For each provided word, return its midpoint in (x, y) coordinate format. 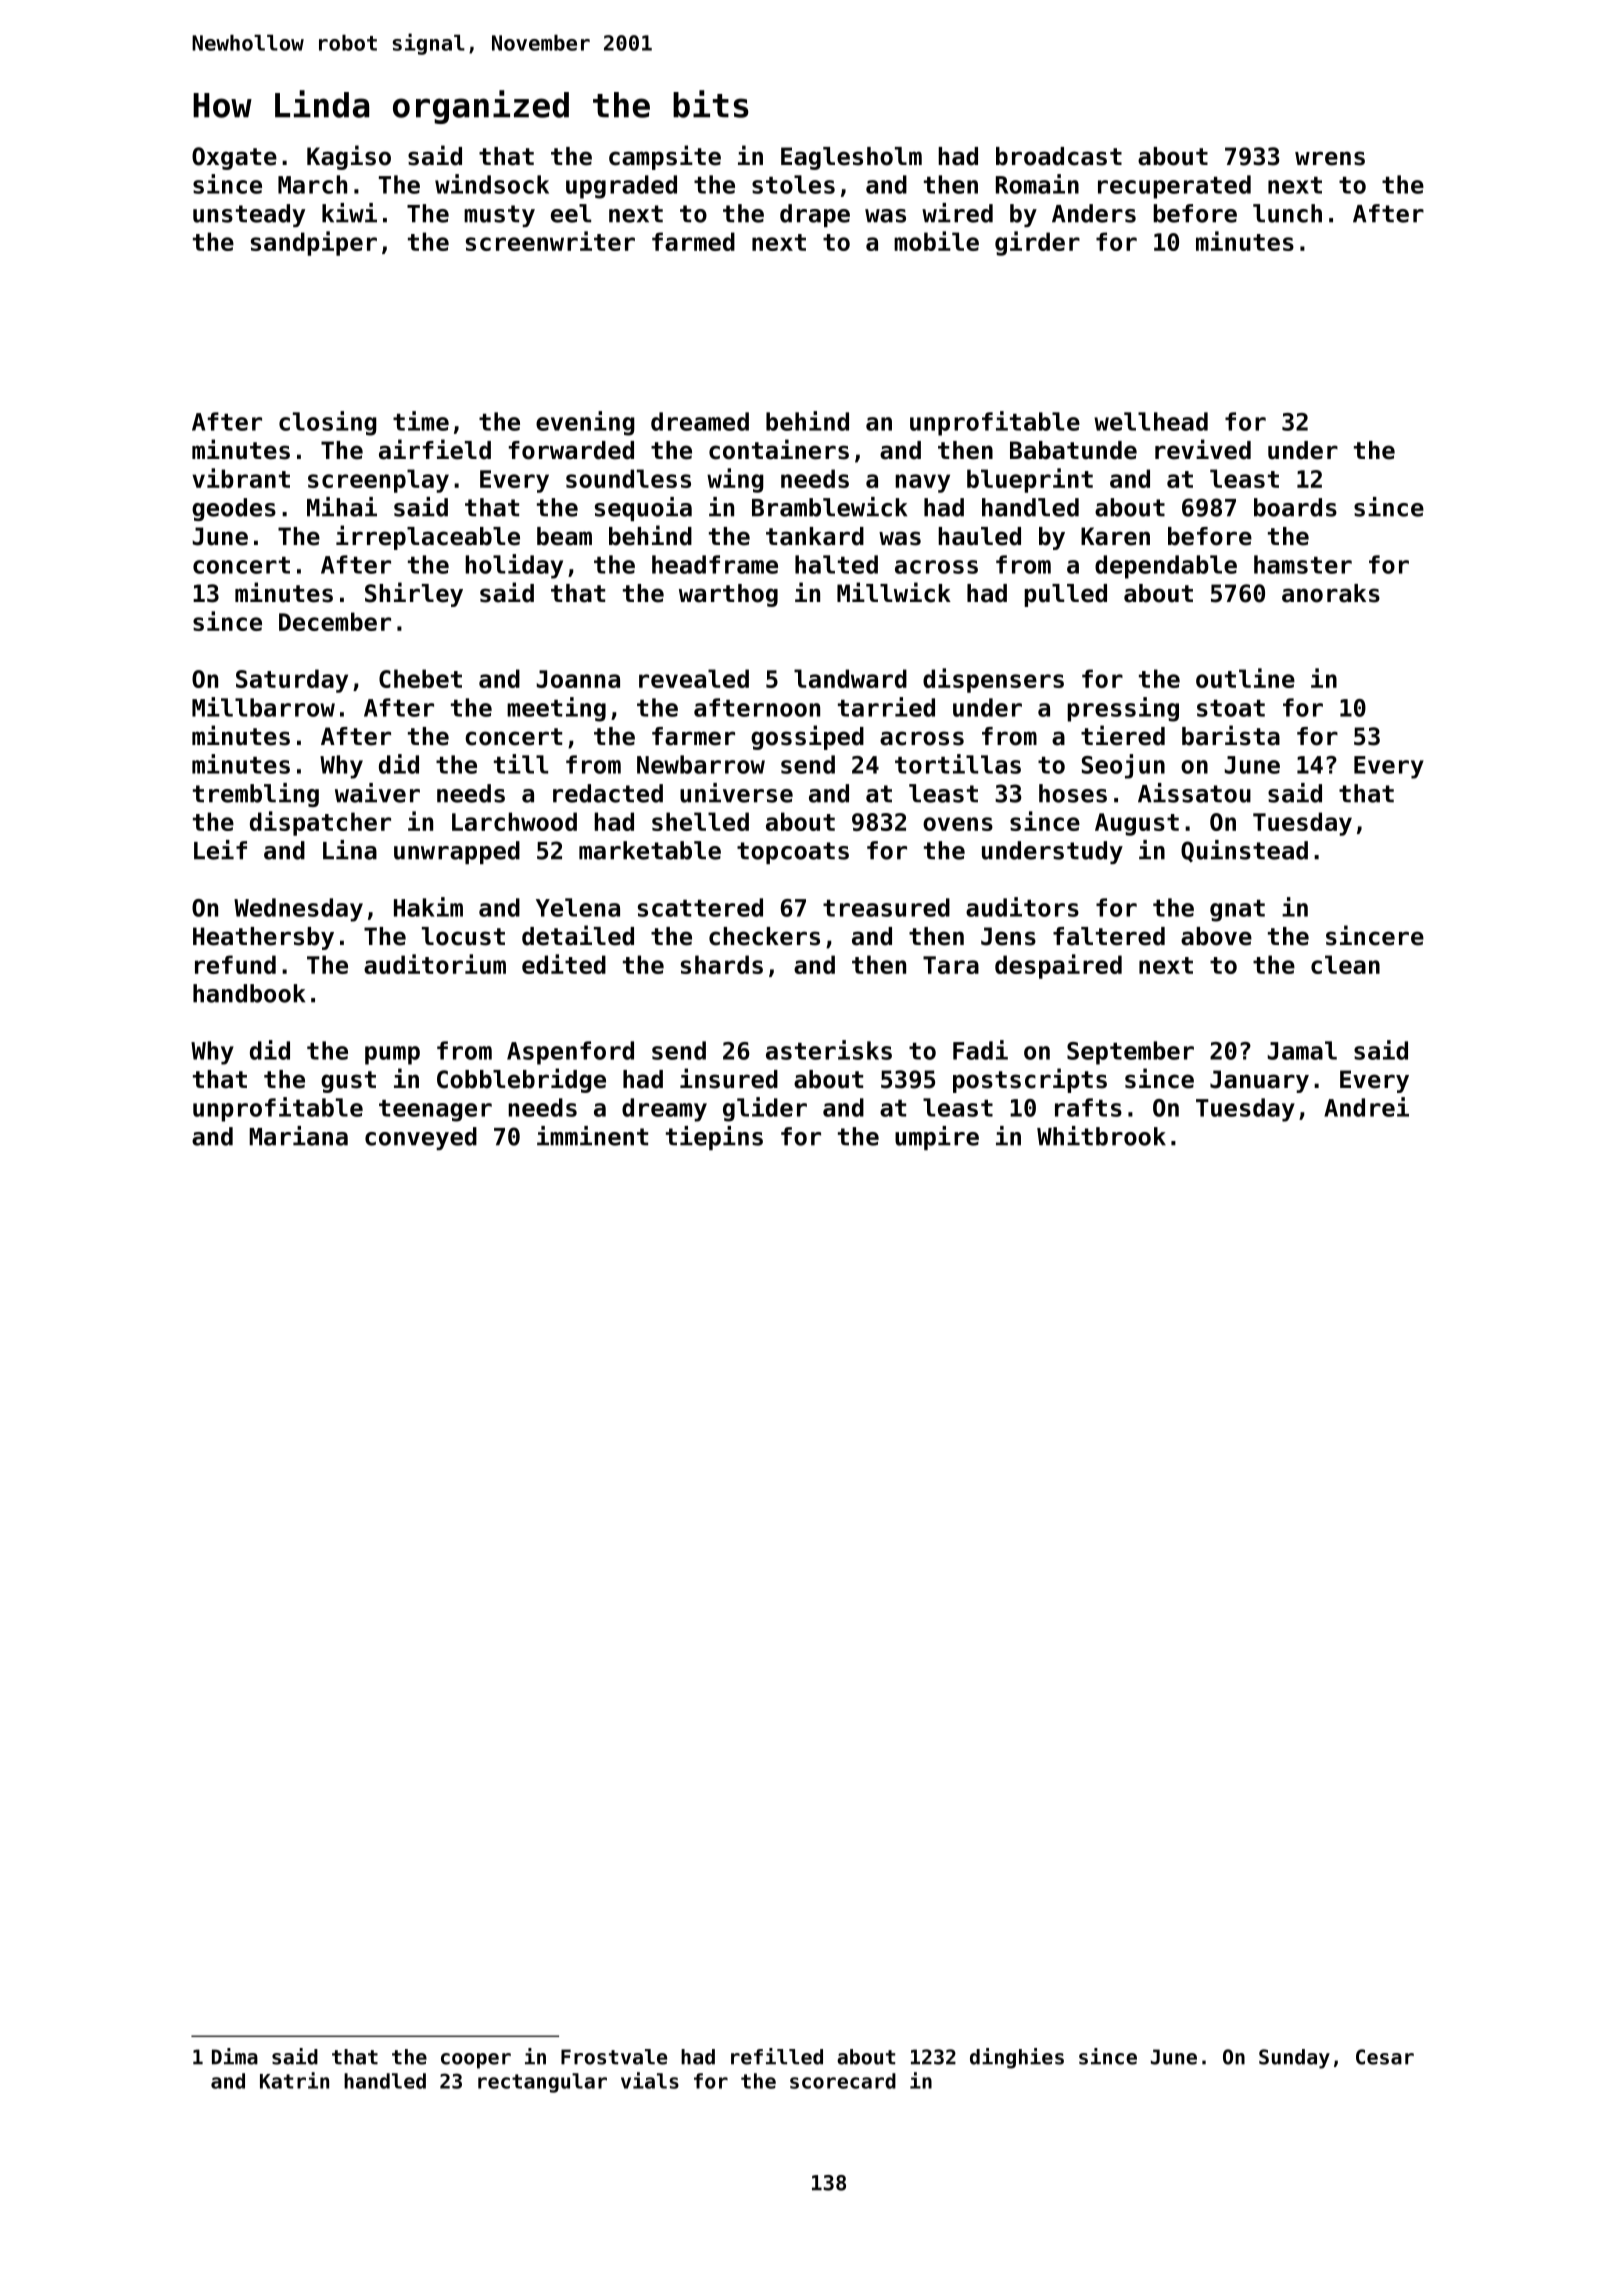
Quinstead (1244, 851)
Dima (235, 2056)
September (1130, 1053)
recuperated (1174, 187)
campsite (665, 157)
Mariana (298, 1136)
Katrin (294, 2080)
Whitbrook (1101, 1136)
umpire (937, 1138)
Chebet (420, 678)
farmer (693, 736)
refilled (777, 2056)
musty (499, 216)
